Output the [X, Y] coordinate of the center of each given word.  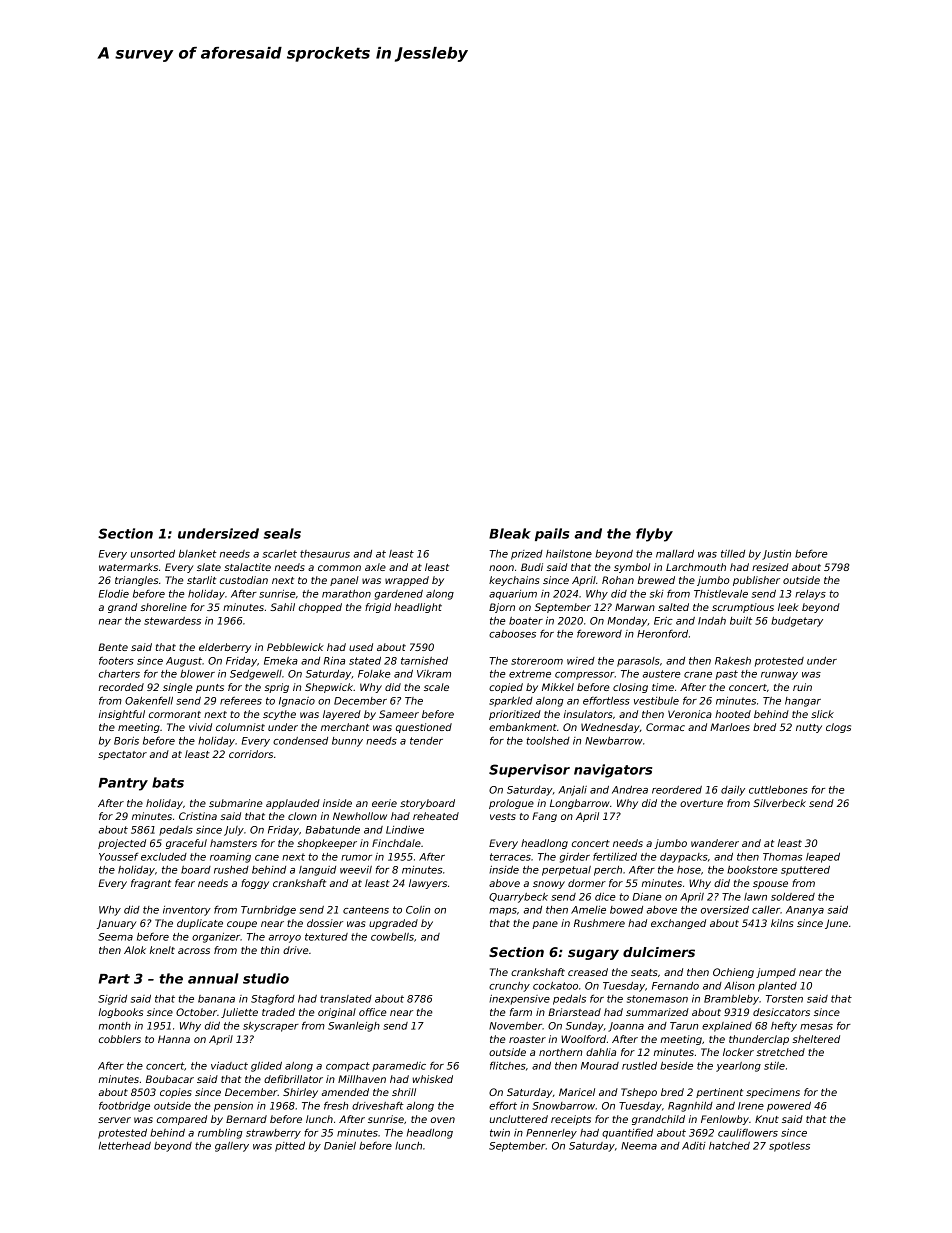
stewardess [172, 621]
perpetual [566, 871]
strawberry [273, 1134]
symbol [632, 568]
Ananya [805, 911]
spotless [789, 1147]
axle [375, 567]
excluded [164, 857]
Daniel [340, 1146]
